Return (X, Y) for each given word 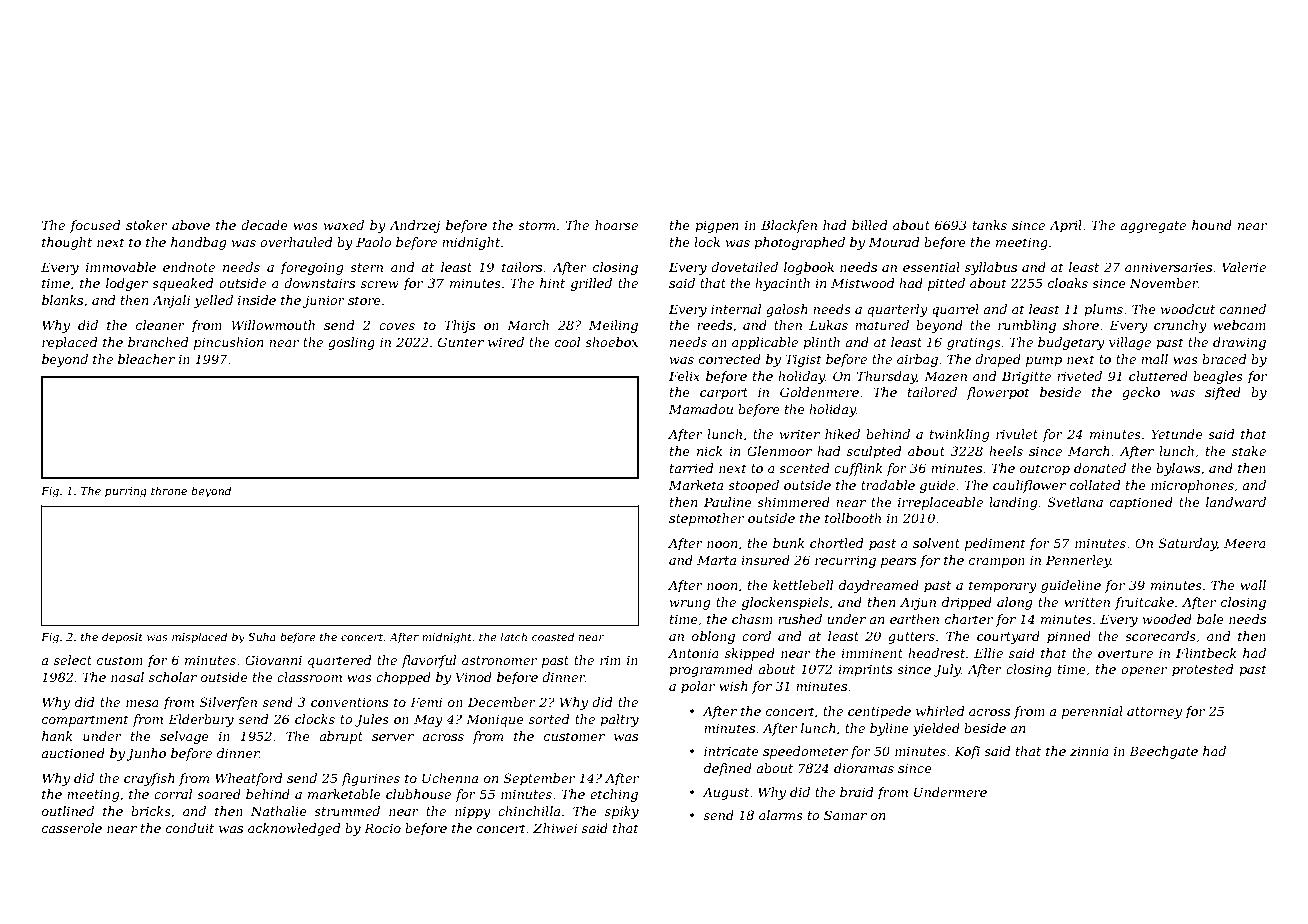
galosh (787, 310)
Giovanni (273, 660)
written (1087, 602)
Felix (684, 376)
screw (380, 284)
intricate (731, 751)
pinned (1069, 637)
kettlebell (803, 585)
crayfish (149, 779)
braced (1224, 359)
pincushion (228, 343)
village (1130, 343)
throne (169, 490)
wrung (690, 605)
